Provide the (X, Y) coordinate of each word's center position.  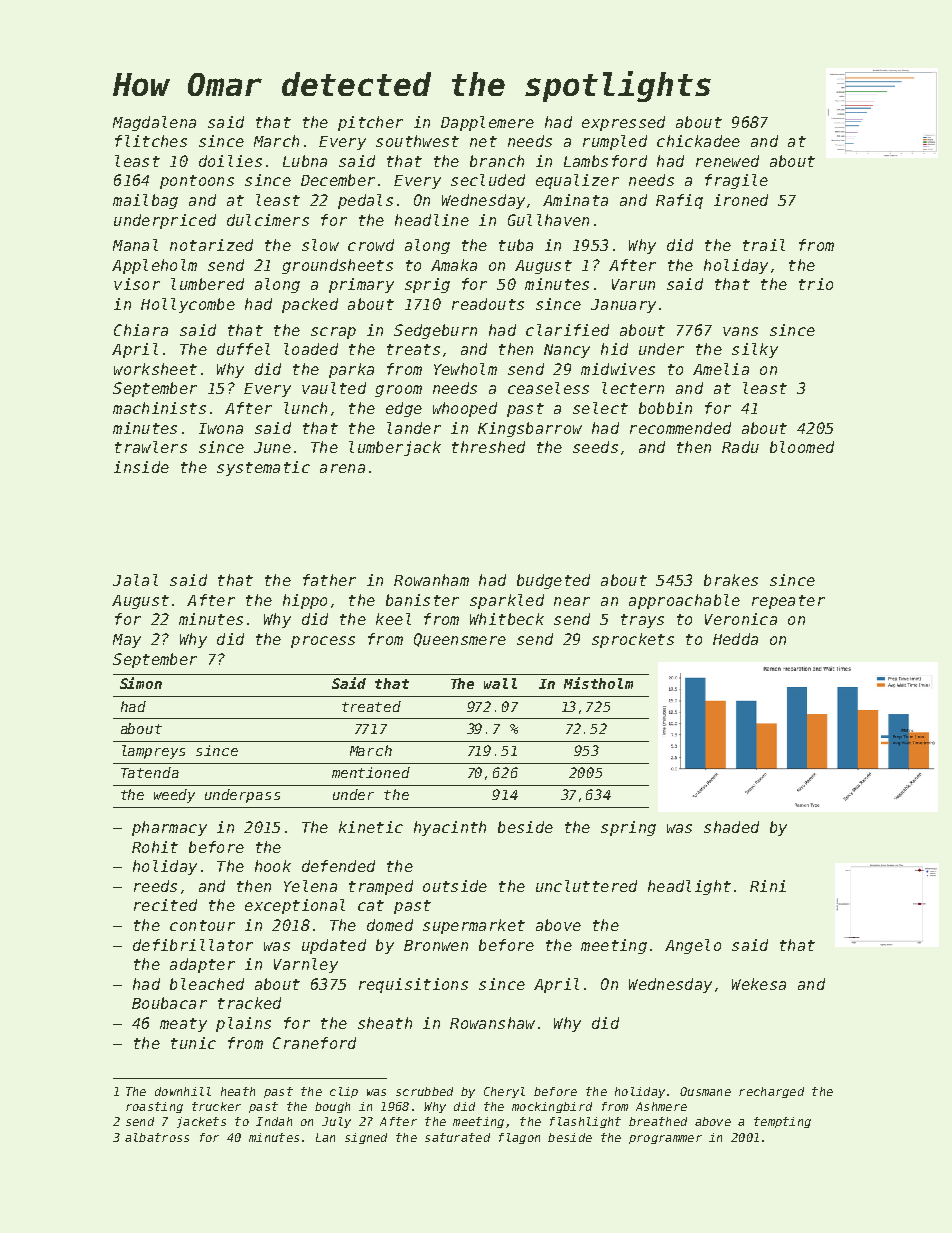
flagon (519, 1138)
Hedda (735, 639)
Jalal (135, 580)
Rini (768, 886)
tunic (193, 1043)
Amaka (454, 265)
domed (390, 925)
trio (816, 284)
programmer (665, 1139)
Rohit (155, 847)
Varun (633, 284)
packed (310, 305)
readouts (488, 304)
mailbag (145, 201)
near (572, 601)
